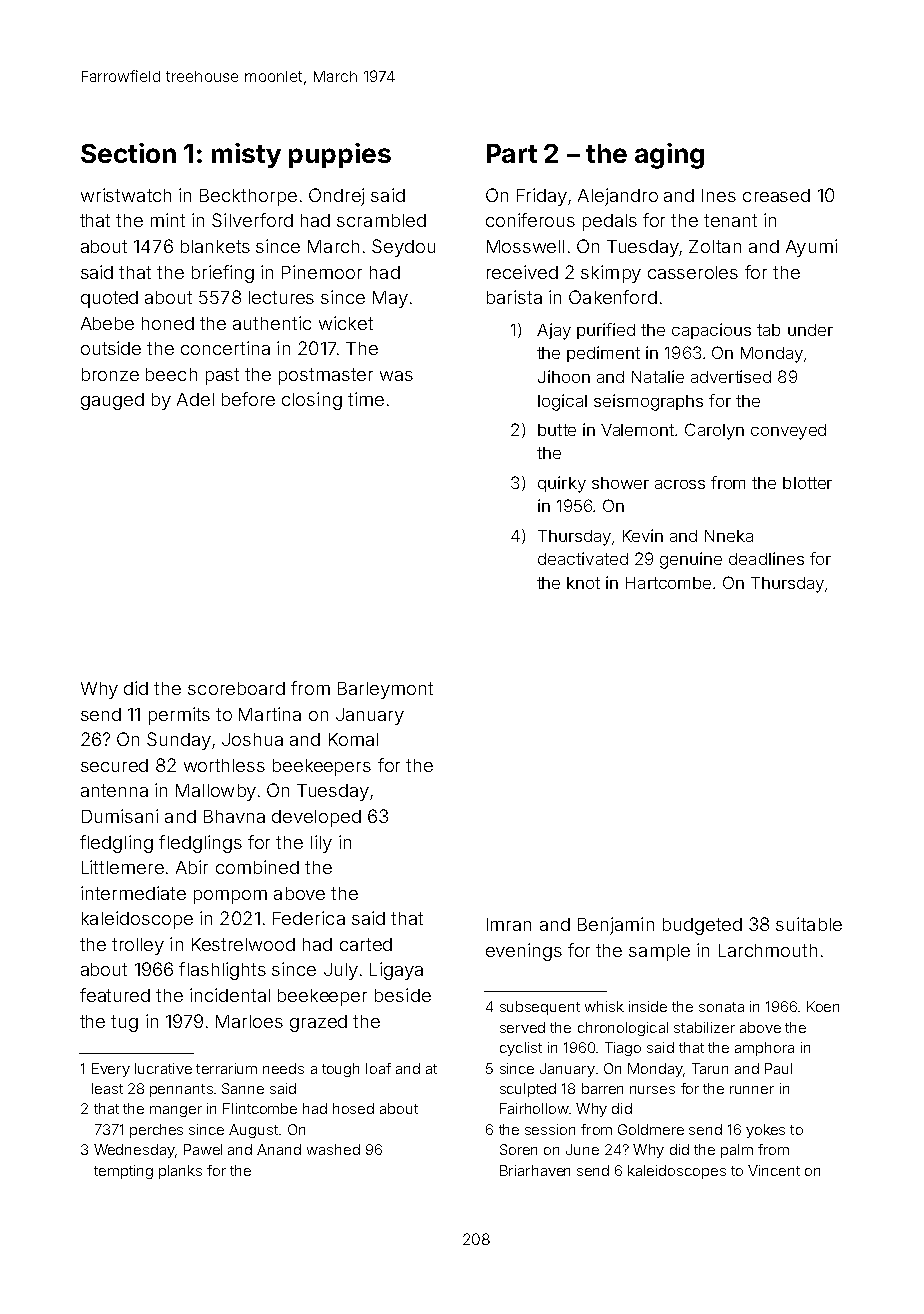 This screenshot has width=924, height=1314. What do you see at coordinates (668, 583) in the screenshot?
I see `Hartcombe` at bounding box center [668, 583].
